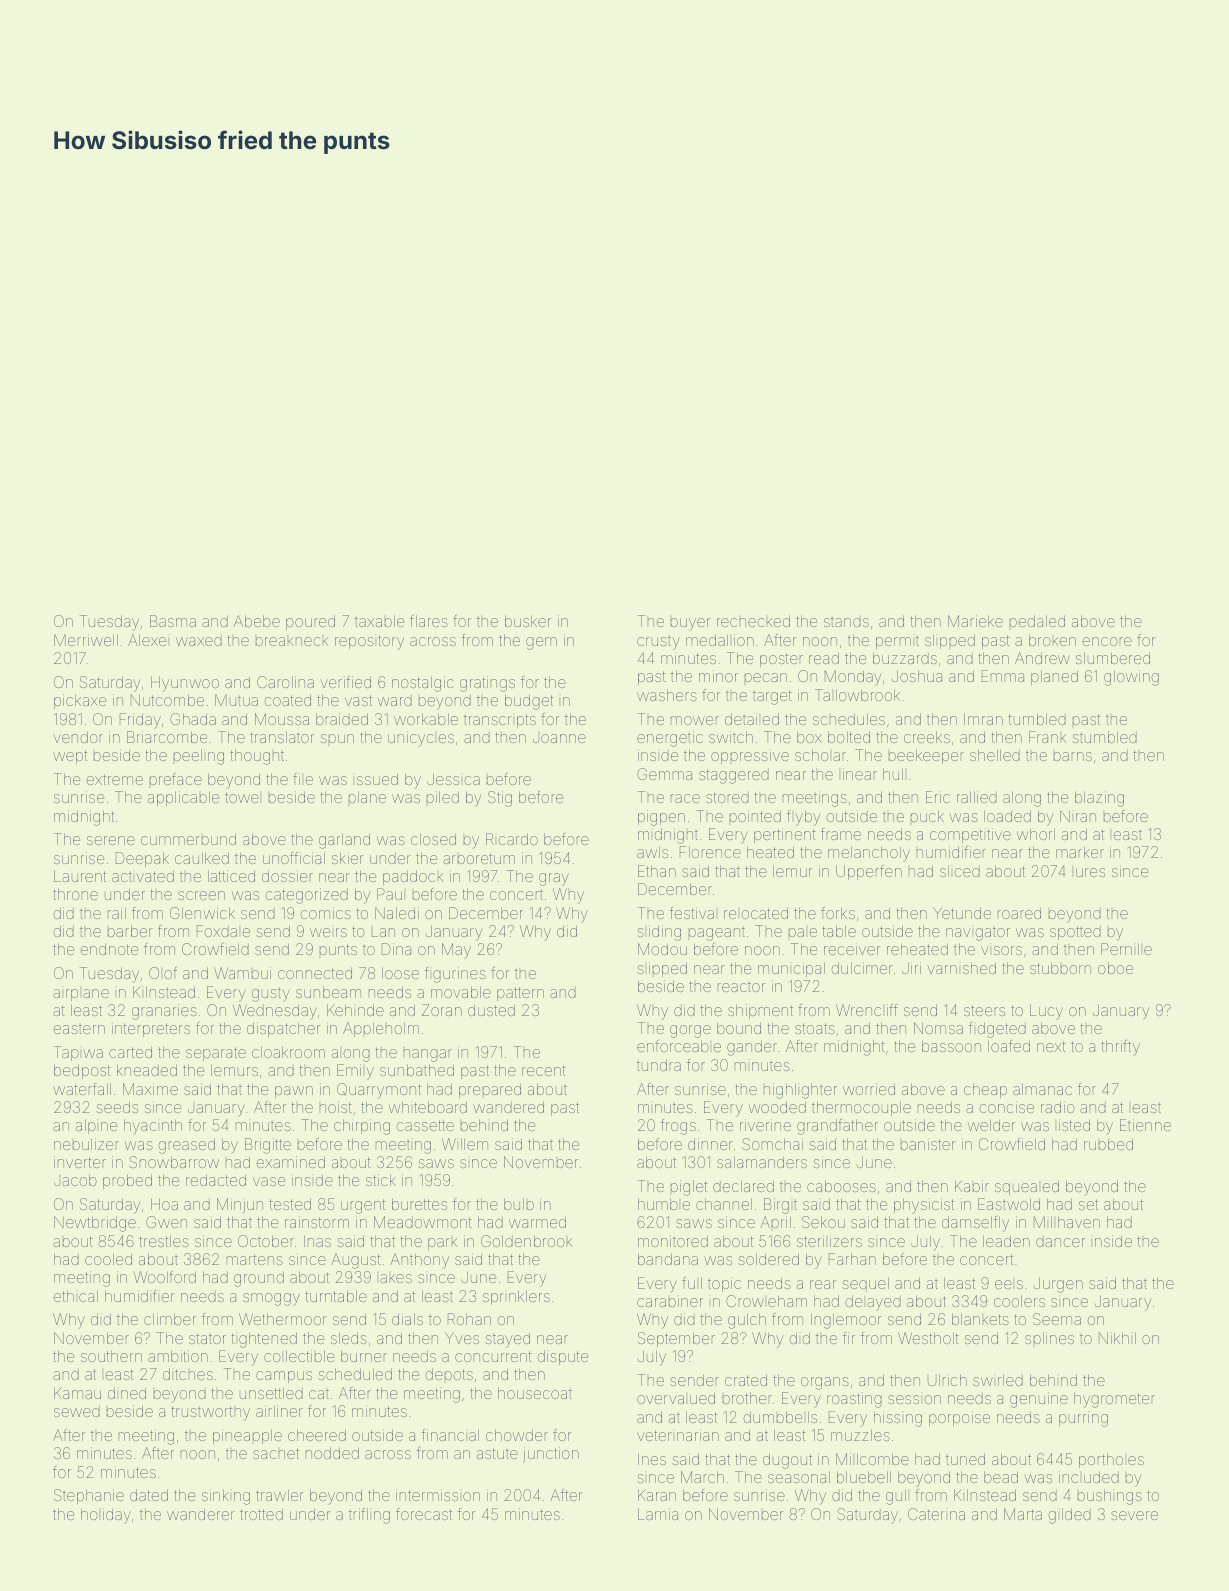 The image size is (1229, 1591). What do you see at coordinates (355, 1072) in the screenshot?
I see `Emily` at bounding box center [355, 1072].
